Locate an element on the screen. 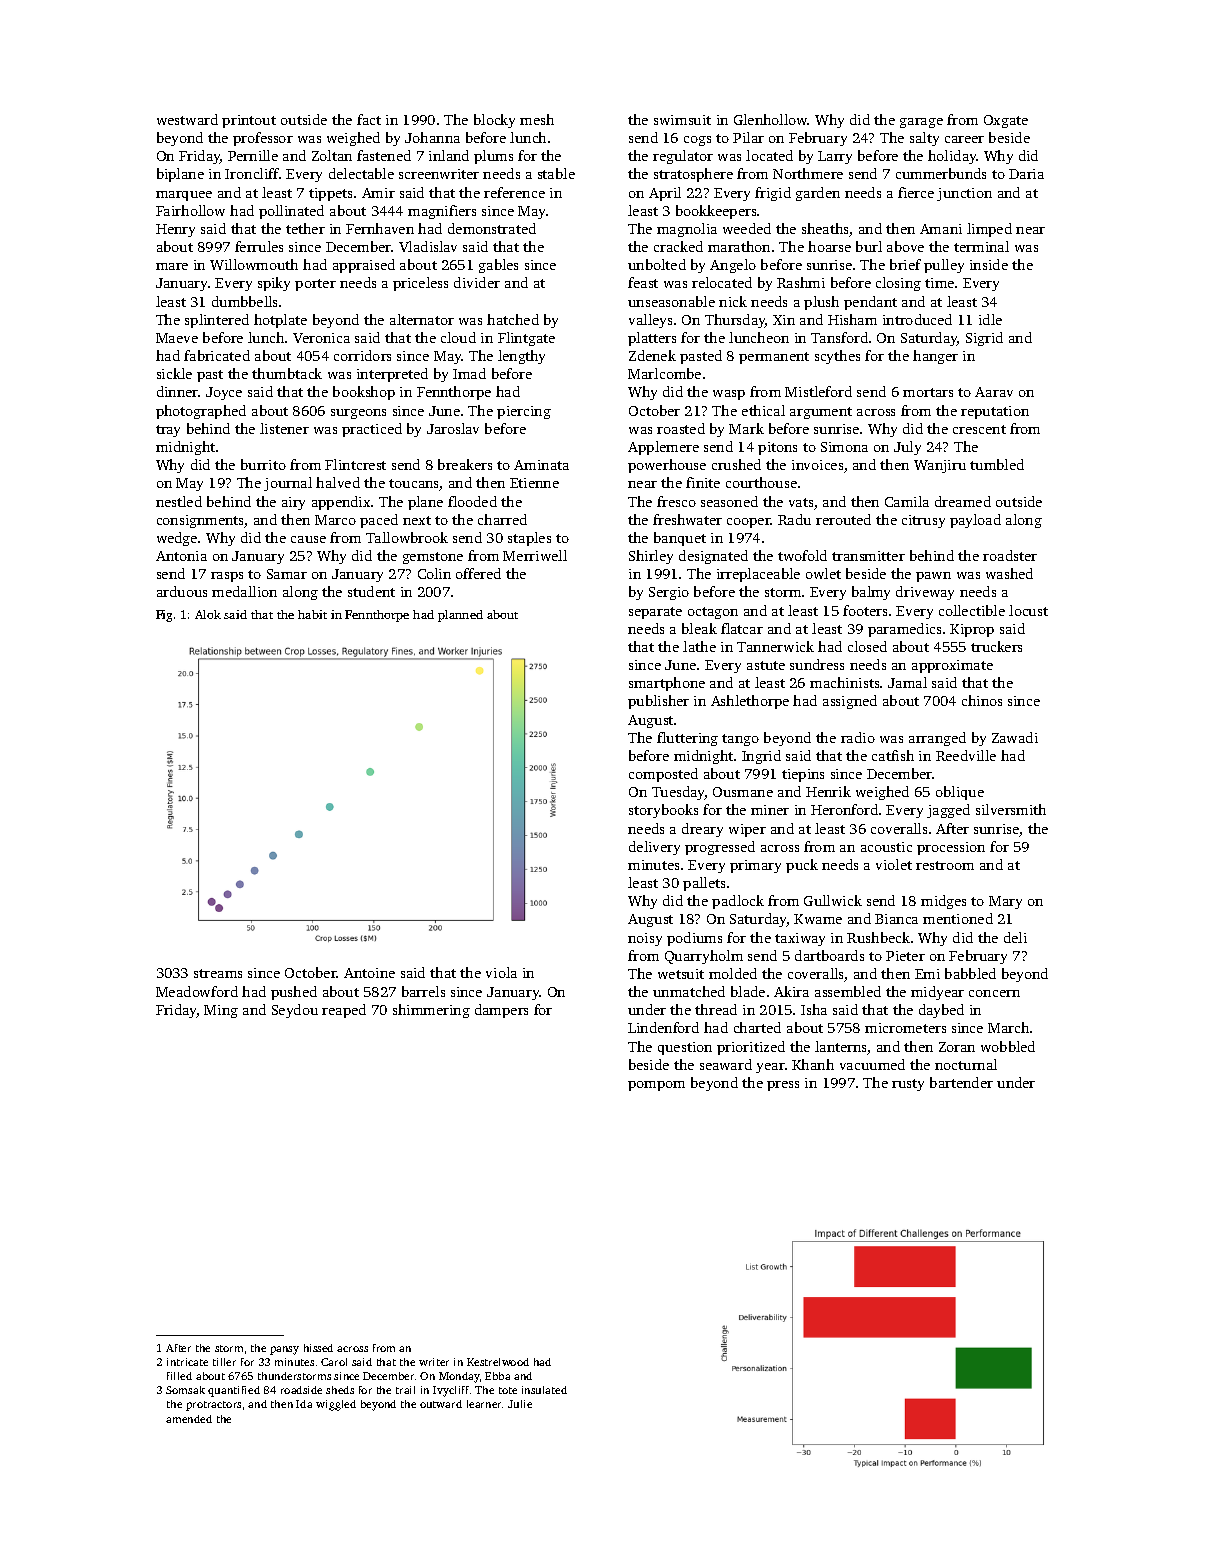  nestled is located at coordinates (179, 501).
